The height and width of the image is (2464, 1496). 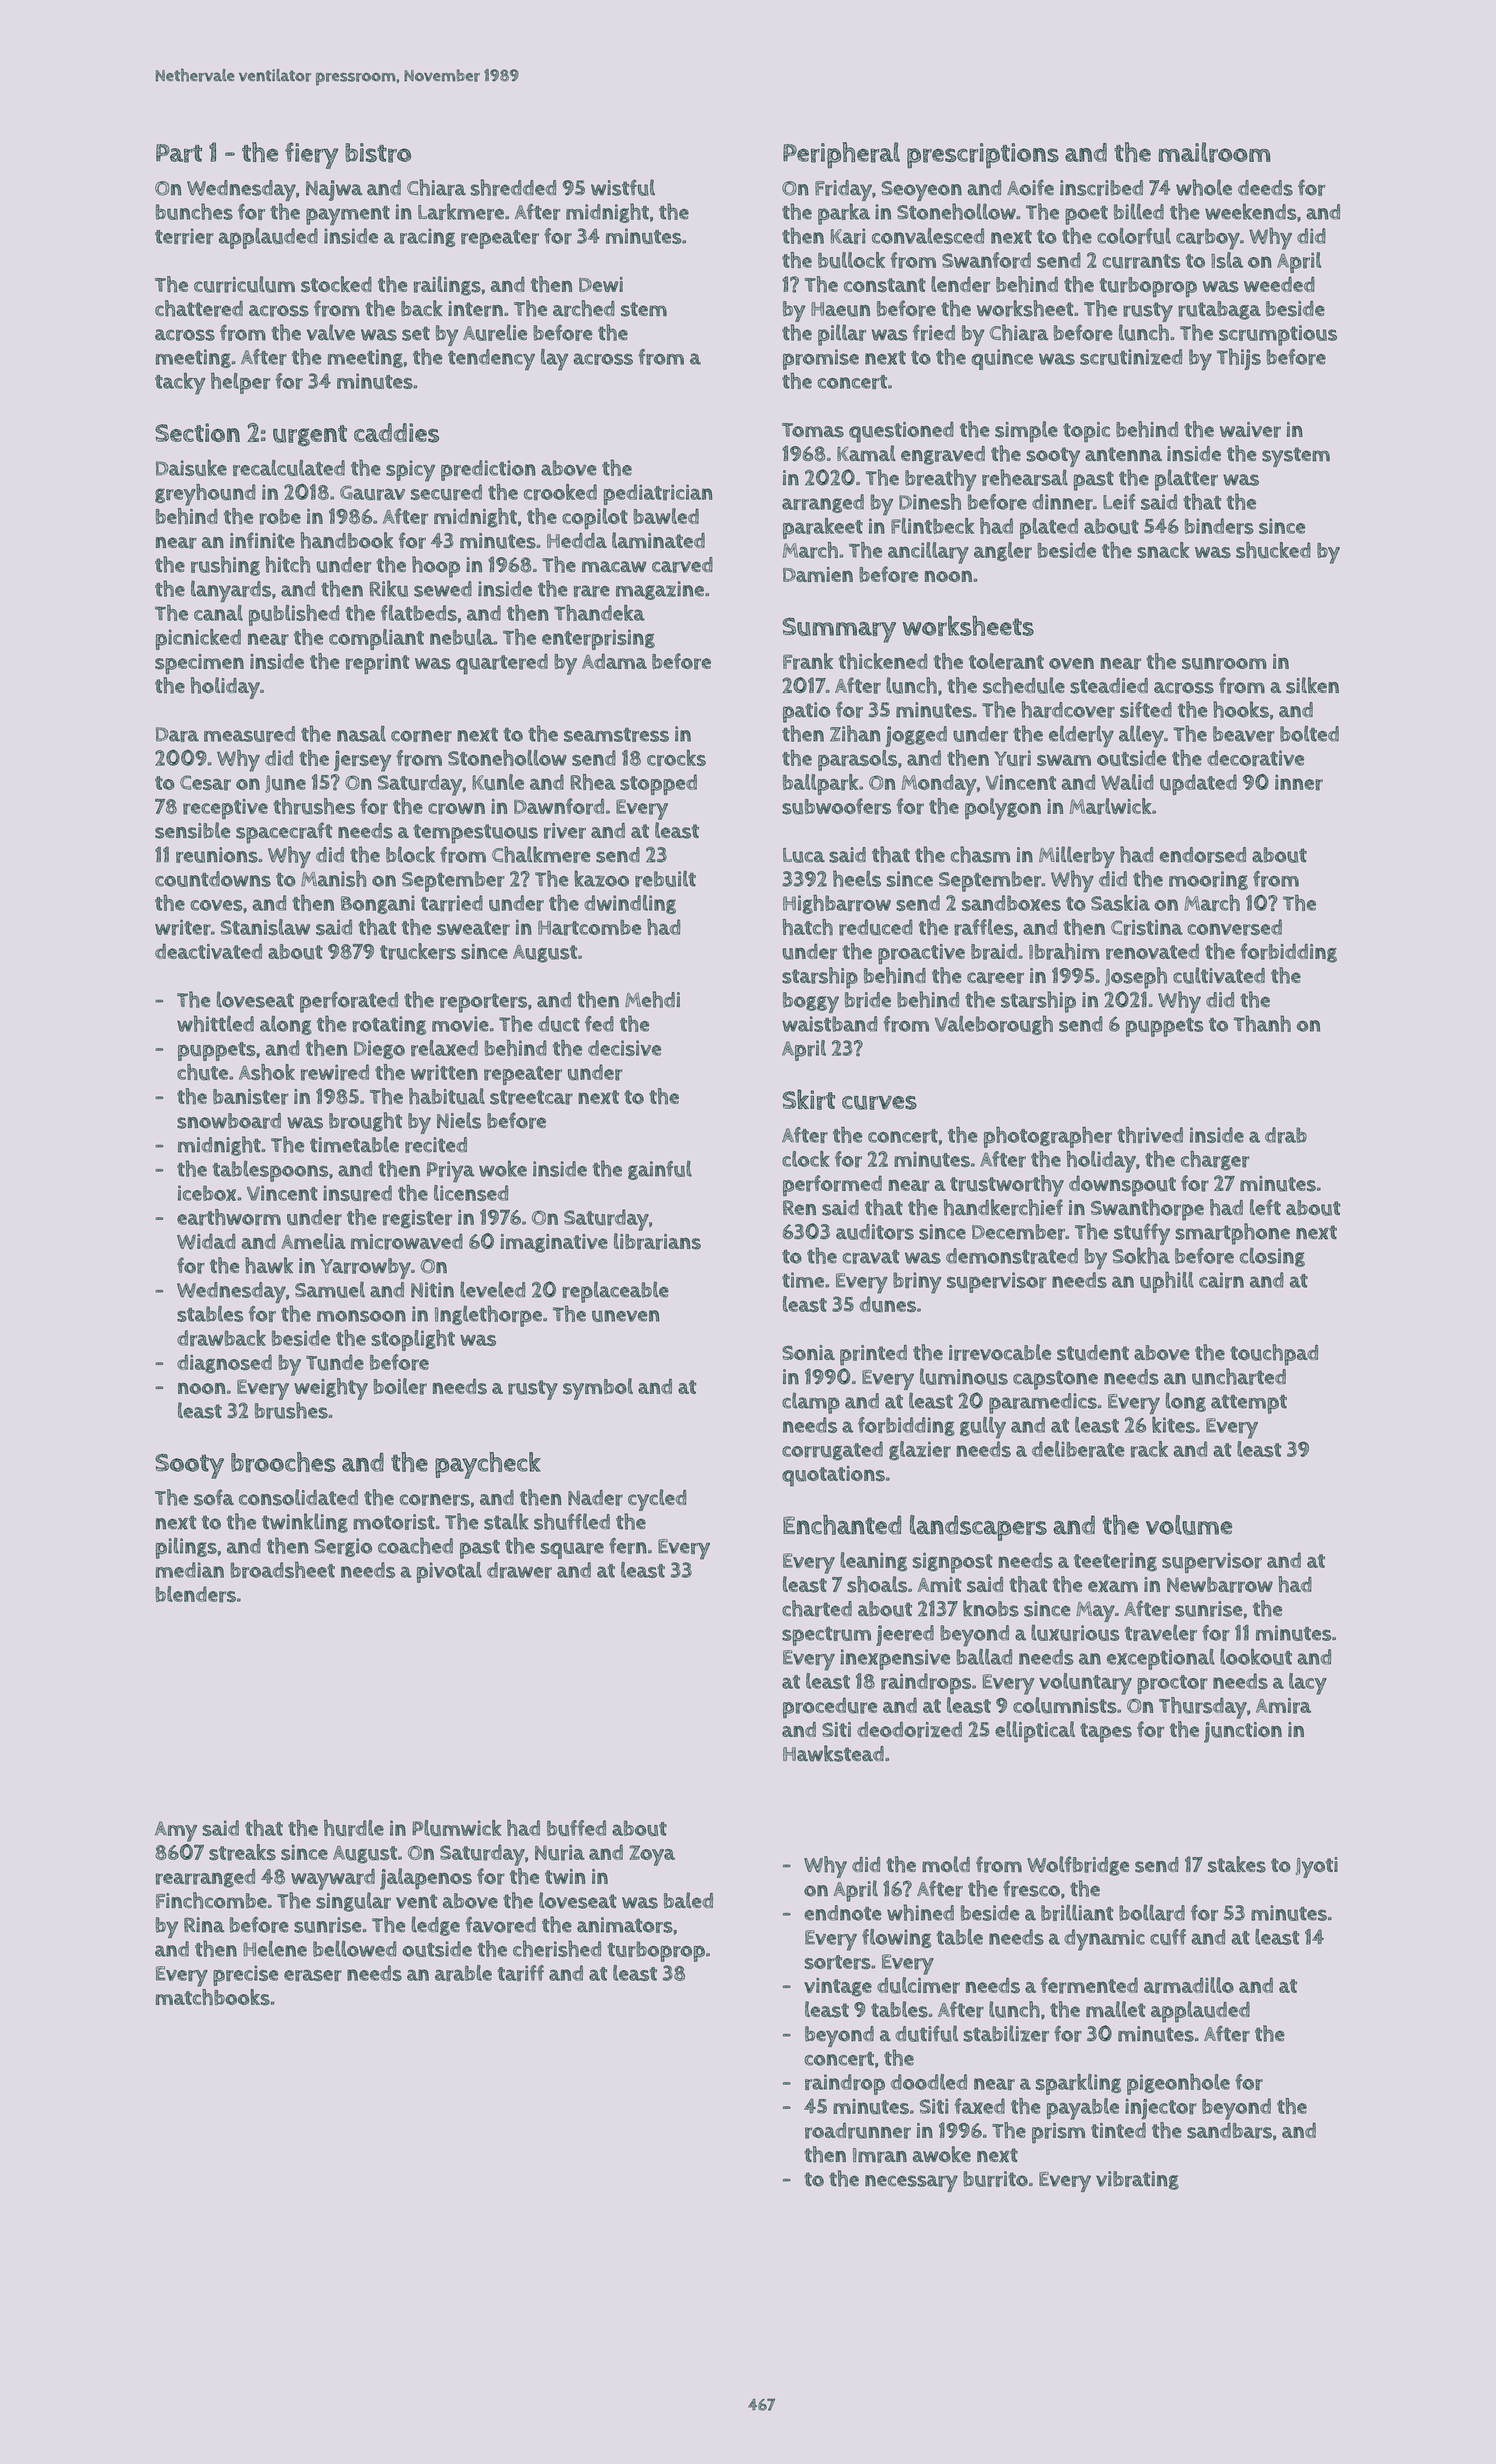 I want to click on matchbooks, so click(x=213, y=1997).
